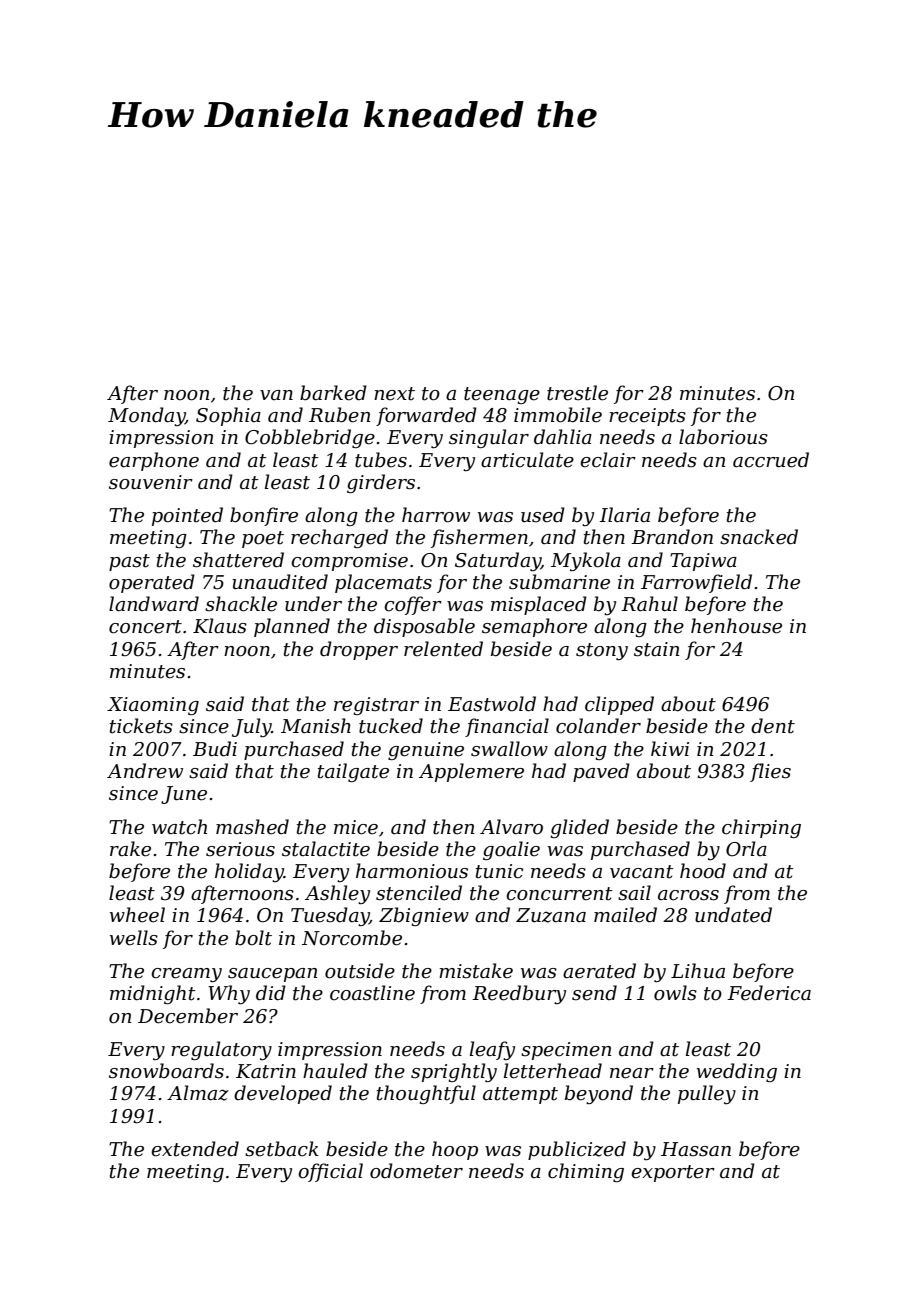 This screenshot has height=1314, width=924. What do you see at coordinates (443, 649) in the screenshot?
I see `relented` at bounding box center [443, 649].
